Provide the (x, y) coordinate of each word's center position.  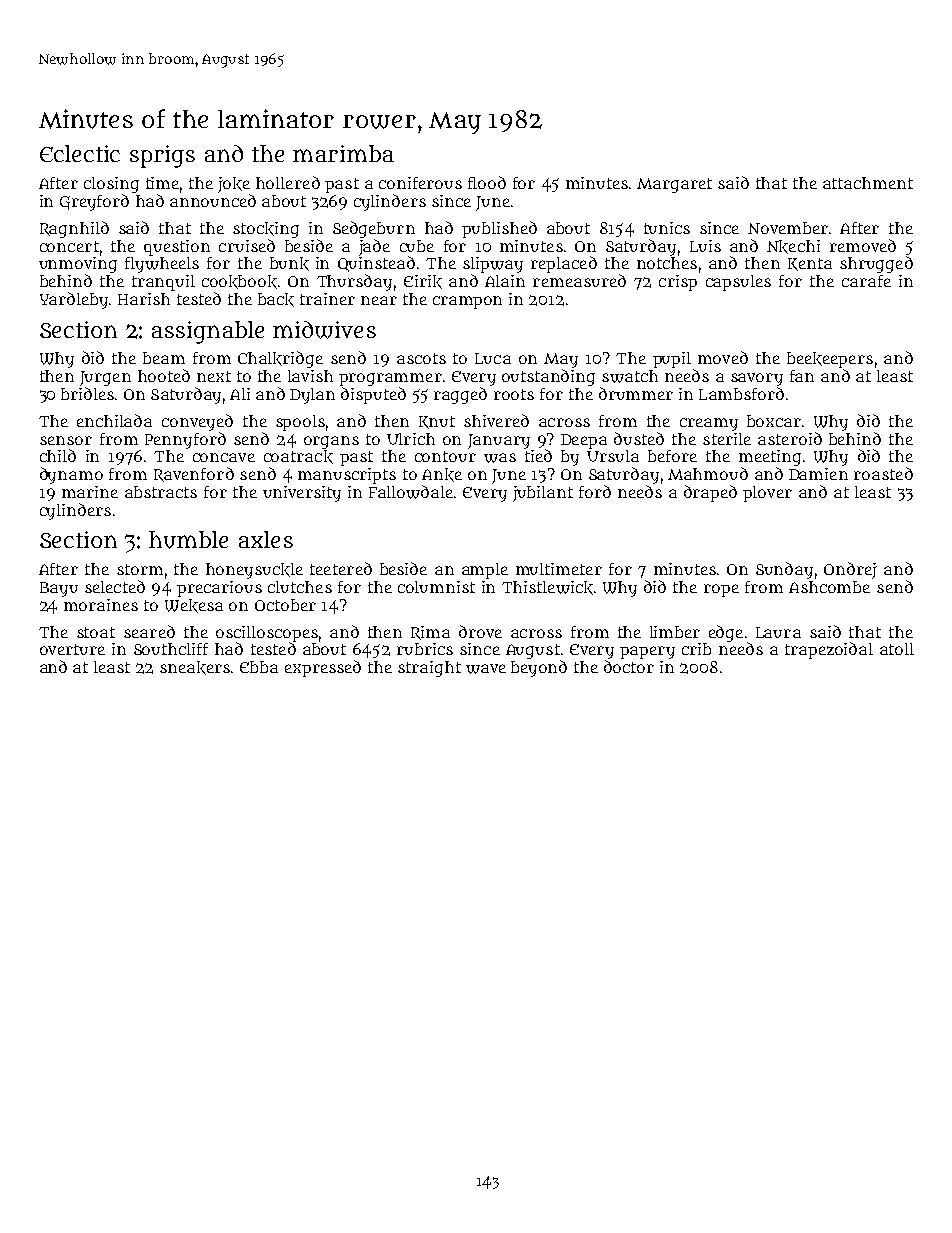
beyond (539, 668)
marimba (343, 153)
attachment (868, 183)
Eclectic (80, 153)
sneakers (195, 668)
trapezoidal (829, 650)
